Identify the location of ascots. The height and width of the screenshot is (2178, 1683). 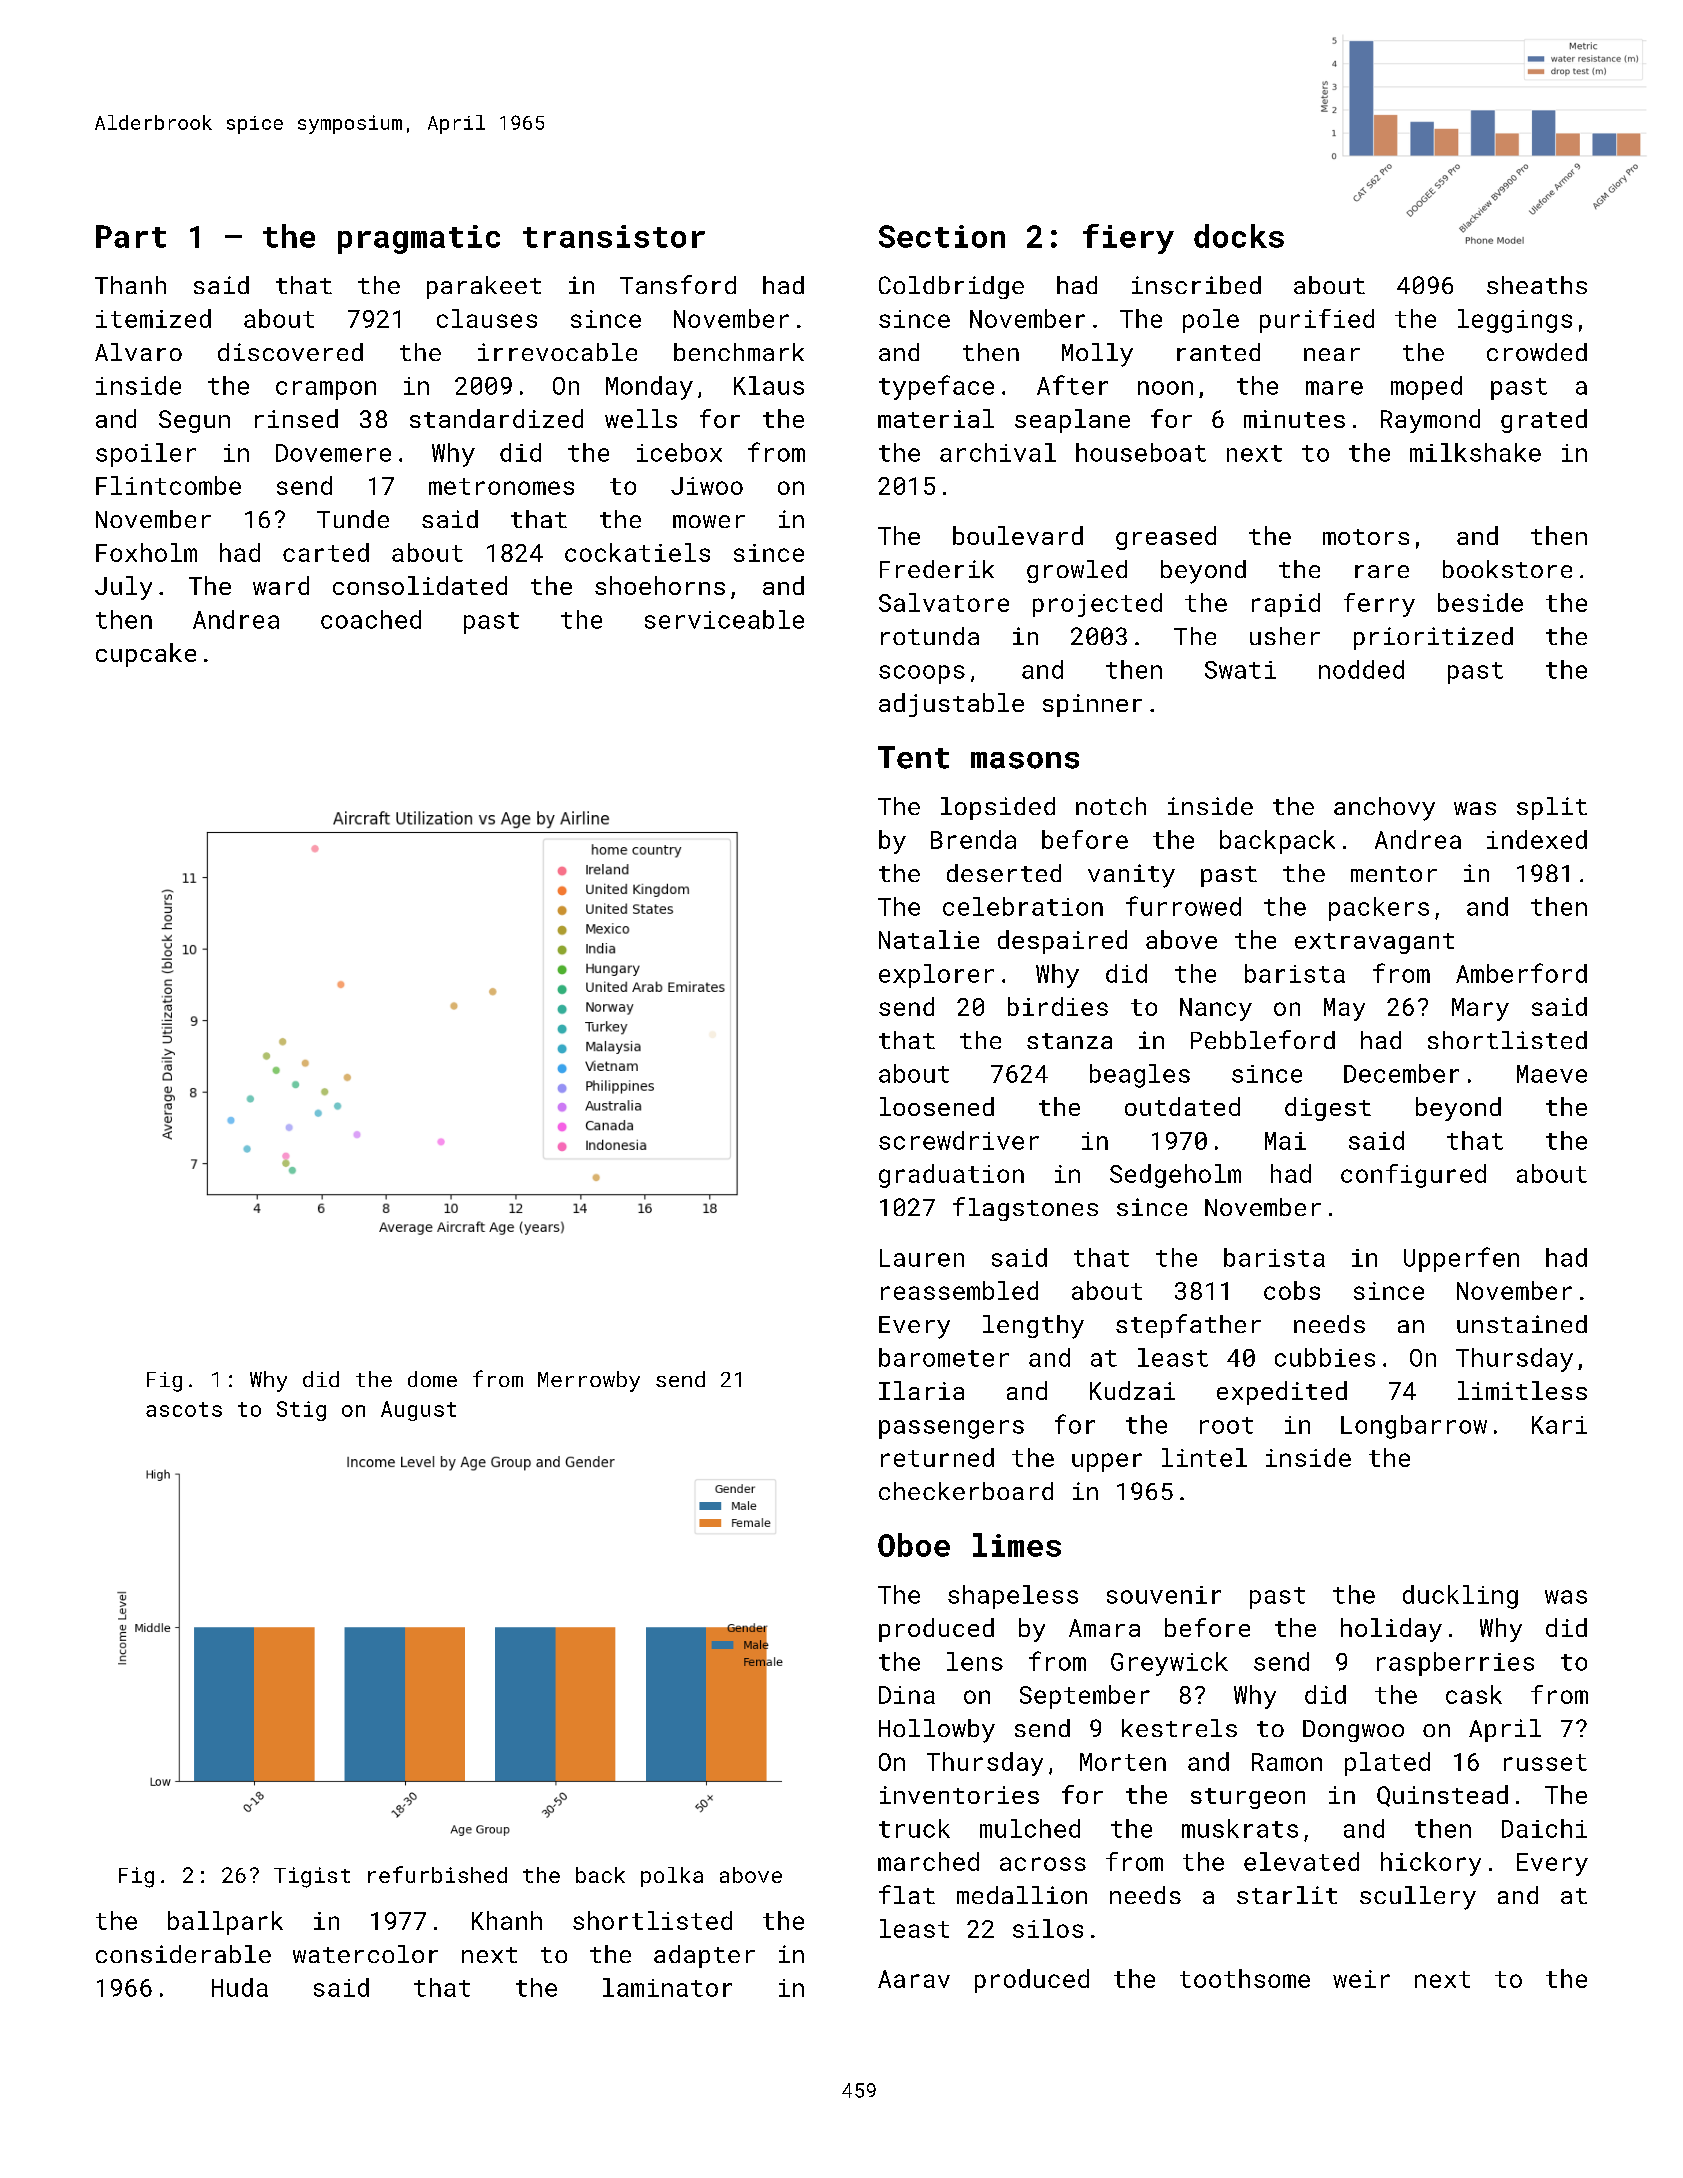
(184, 1409).
